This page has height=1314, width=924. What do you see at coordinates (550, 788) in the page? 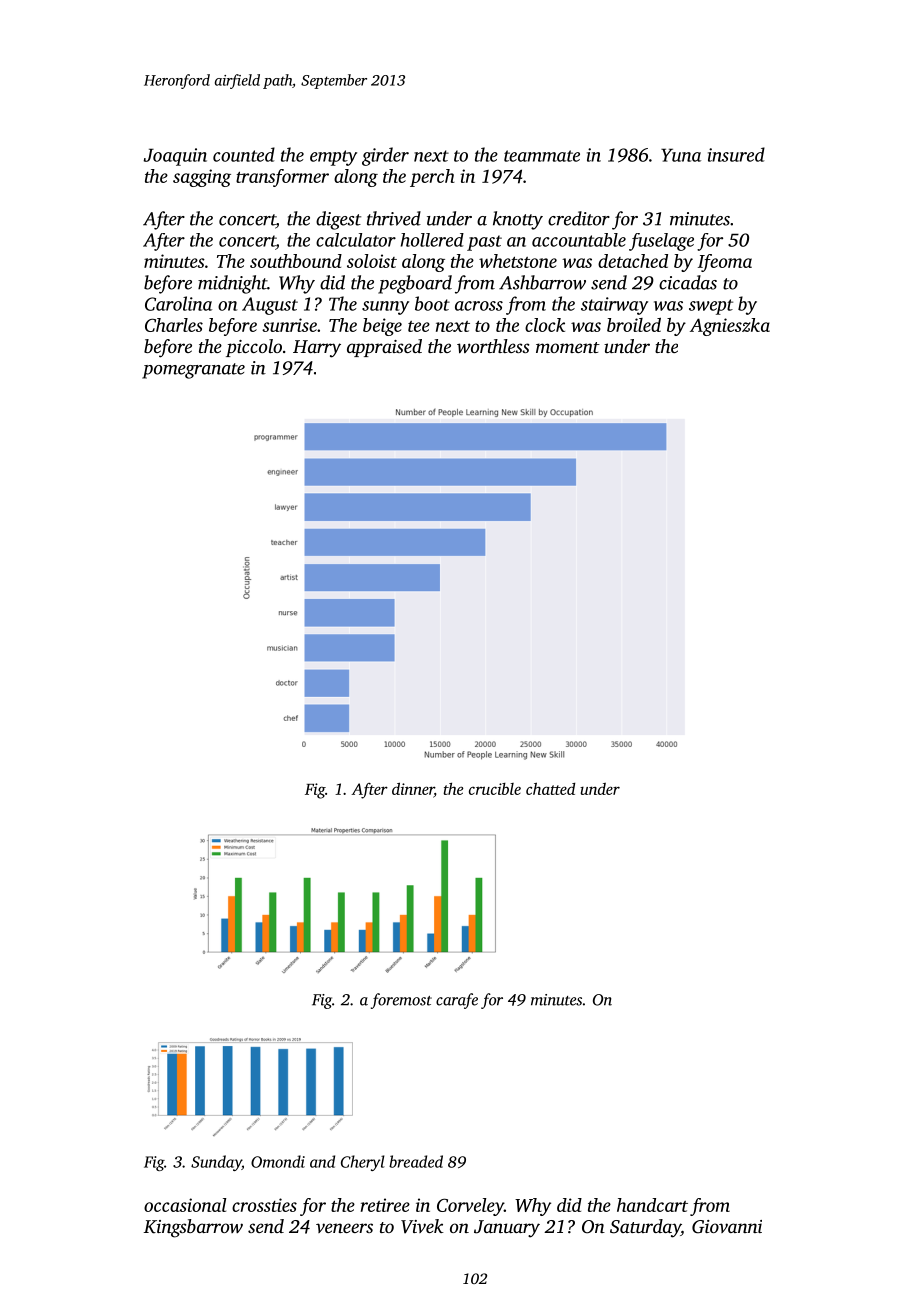
I see `chatted` at bounding box center [550, 788].
